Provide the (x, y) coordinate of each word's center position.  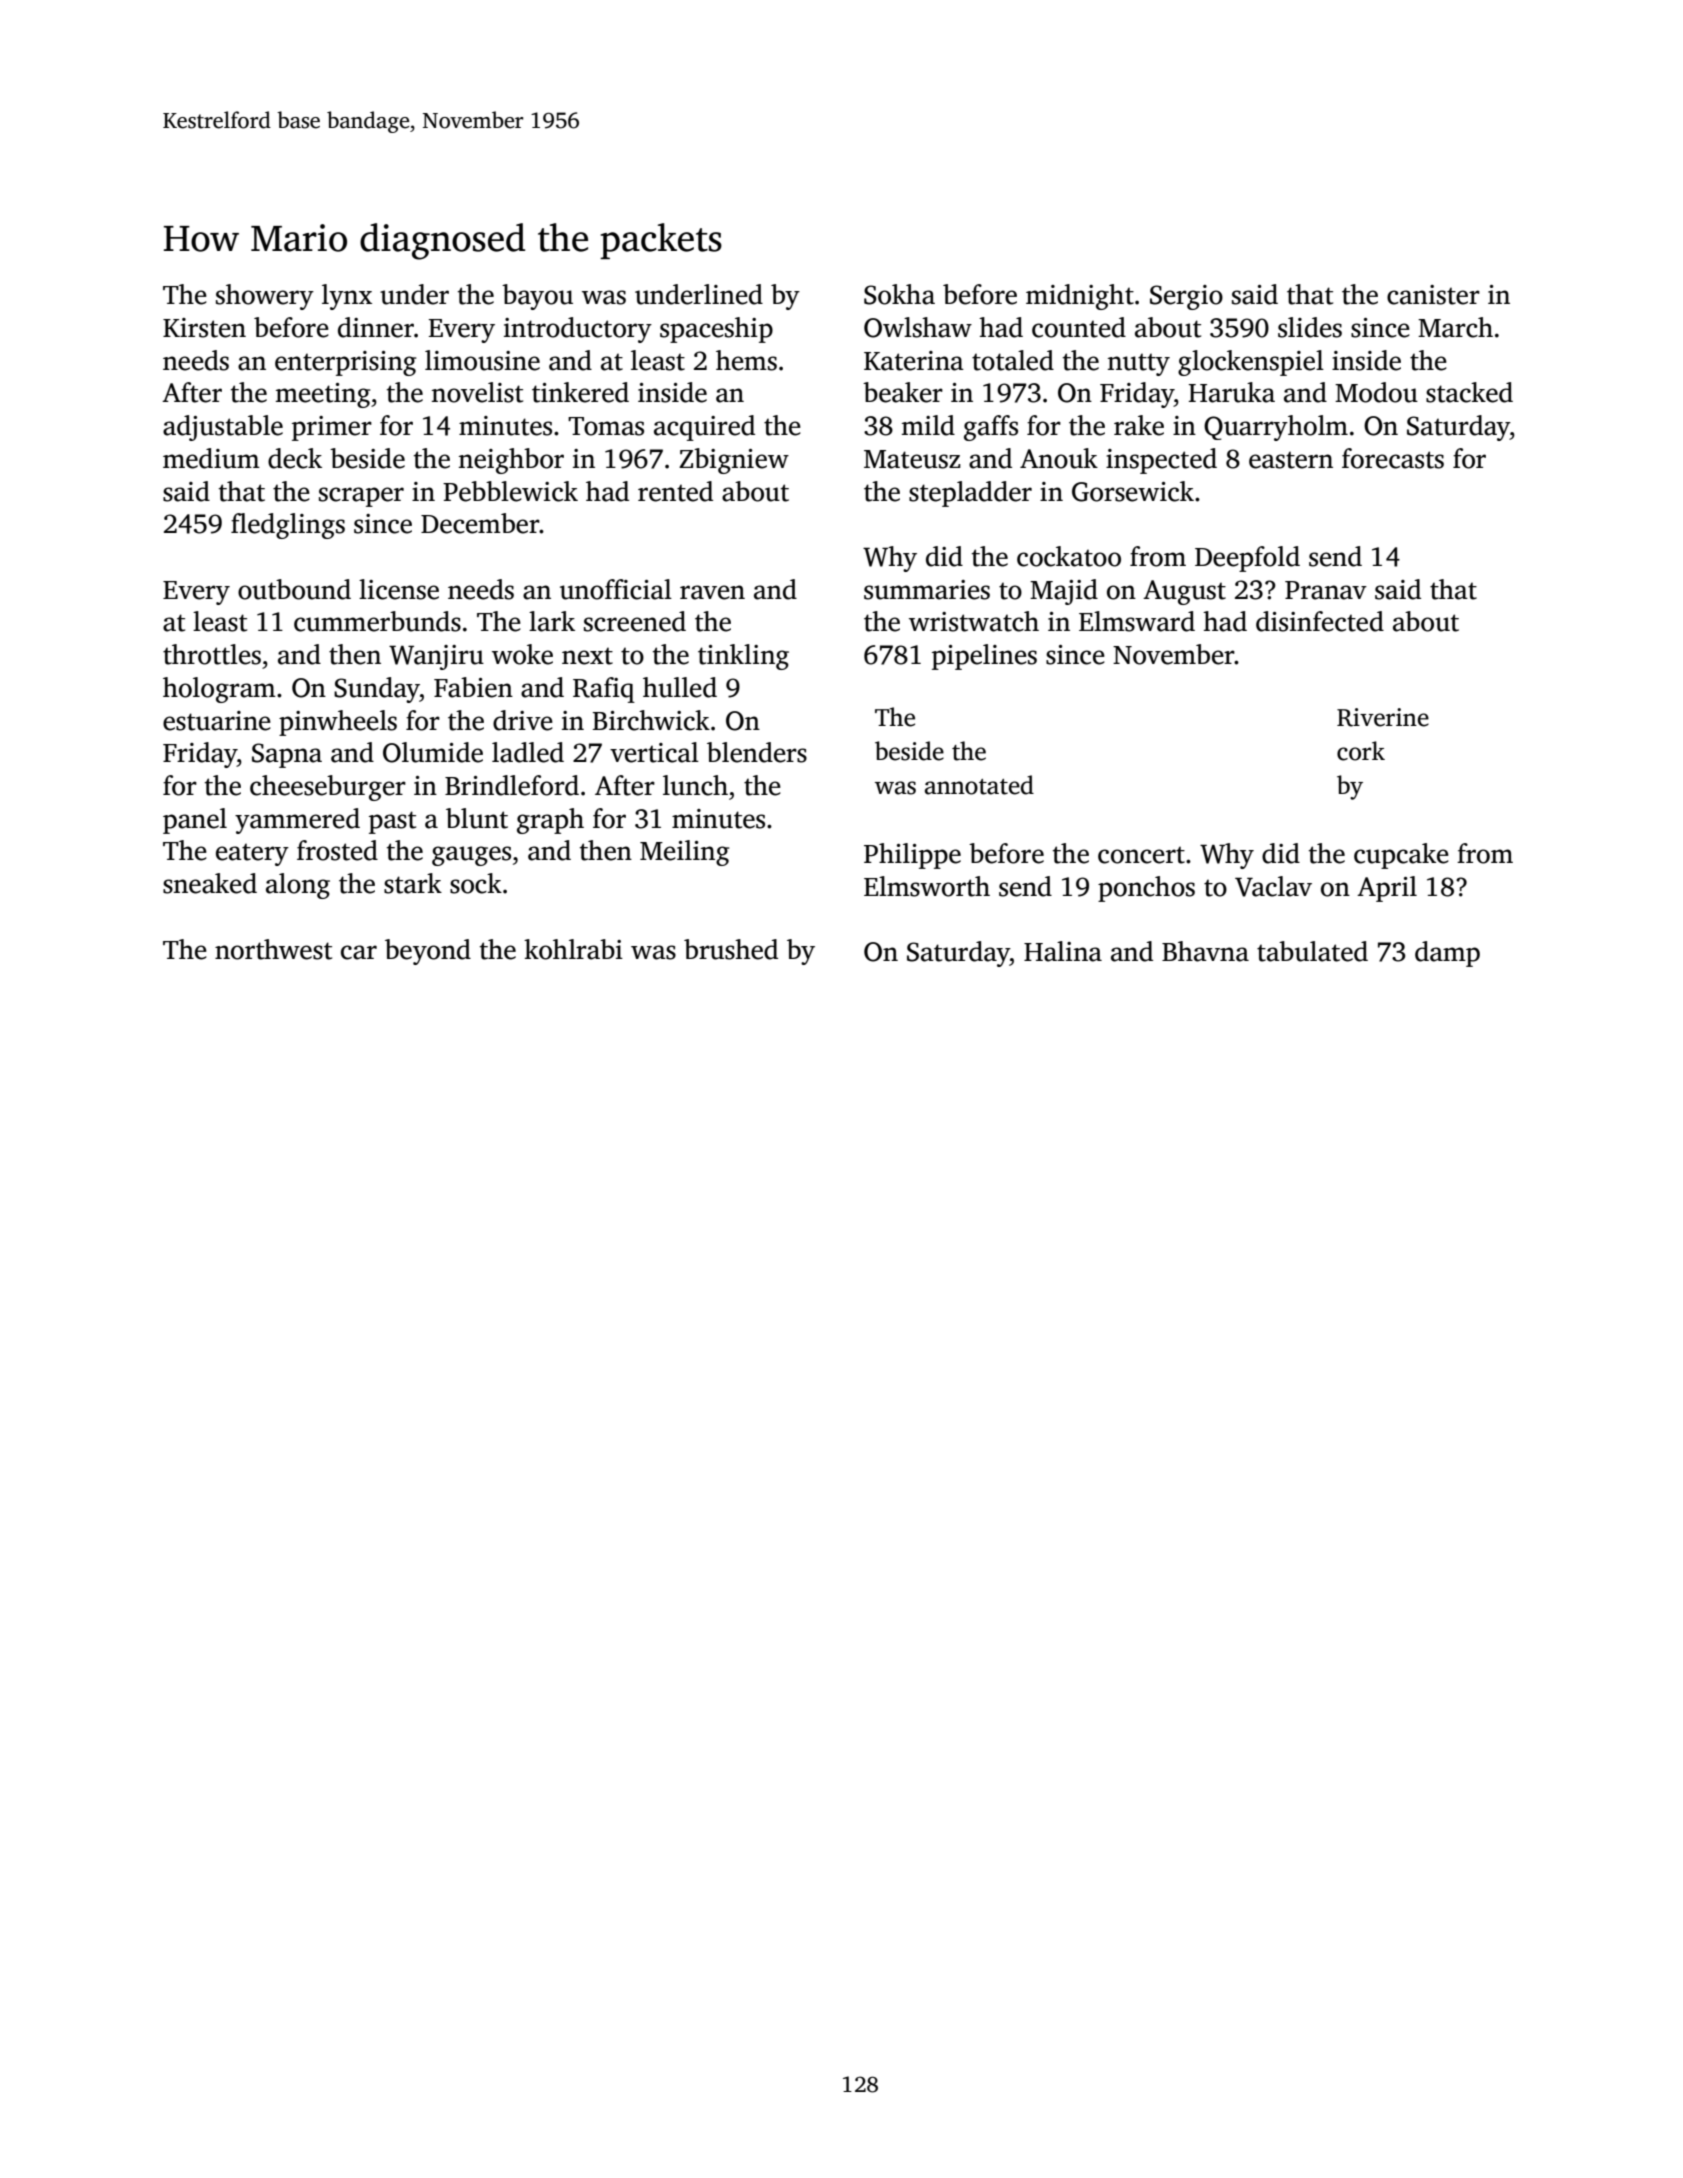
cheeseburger (328, 788)
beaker (903, 392)
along (298, 886)
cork (1361, 751)
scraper (361, 497)
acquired (704, 428)
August (1184, 592)
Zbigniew (734, 461)
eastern (1291, 460)
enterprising (345, 363)
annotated (979, 785)
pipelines (984, 657)
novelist (477, 392)
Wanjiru (436, 657)
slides (1310, 327)
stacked (1469, 392)
